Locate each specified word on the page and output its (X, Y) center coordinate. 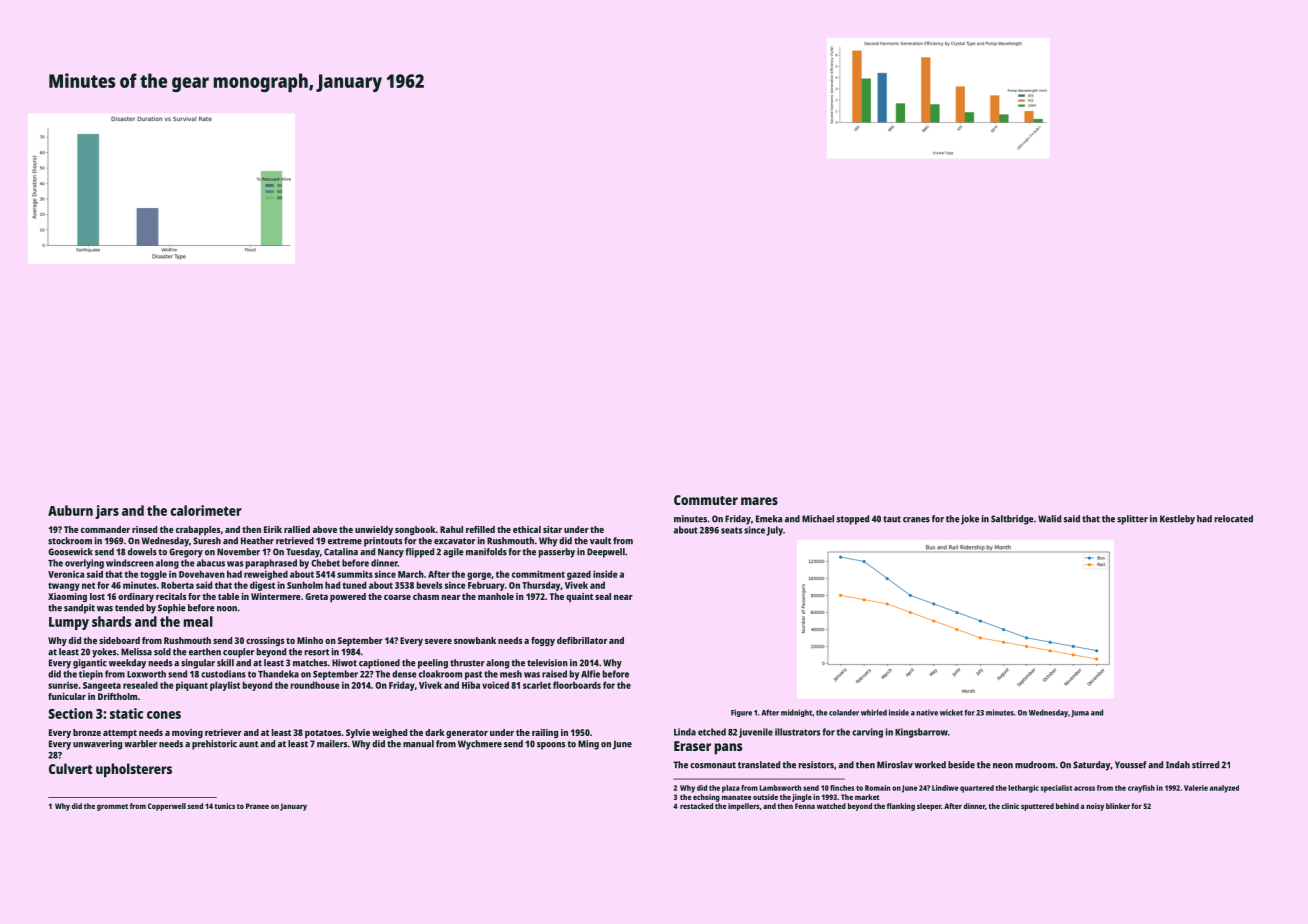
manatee (736, 797)
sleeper (929, 807)
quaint (579, 597)
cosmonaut (713, 765)
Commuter (706, 500)
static (126, 713)
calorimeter (206, 510)
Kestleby (1177, 520)
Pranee (257, 806)
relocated (1234, 519)
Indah (1178, 765)
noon (227, 609)
